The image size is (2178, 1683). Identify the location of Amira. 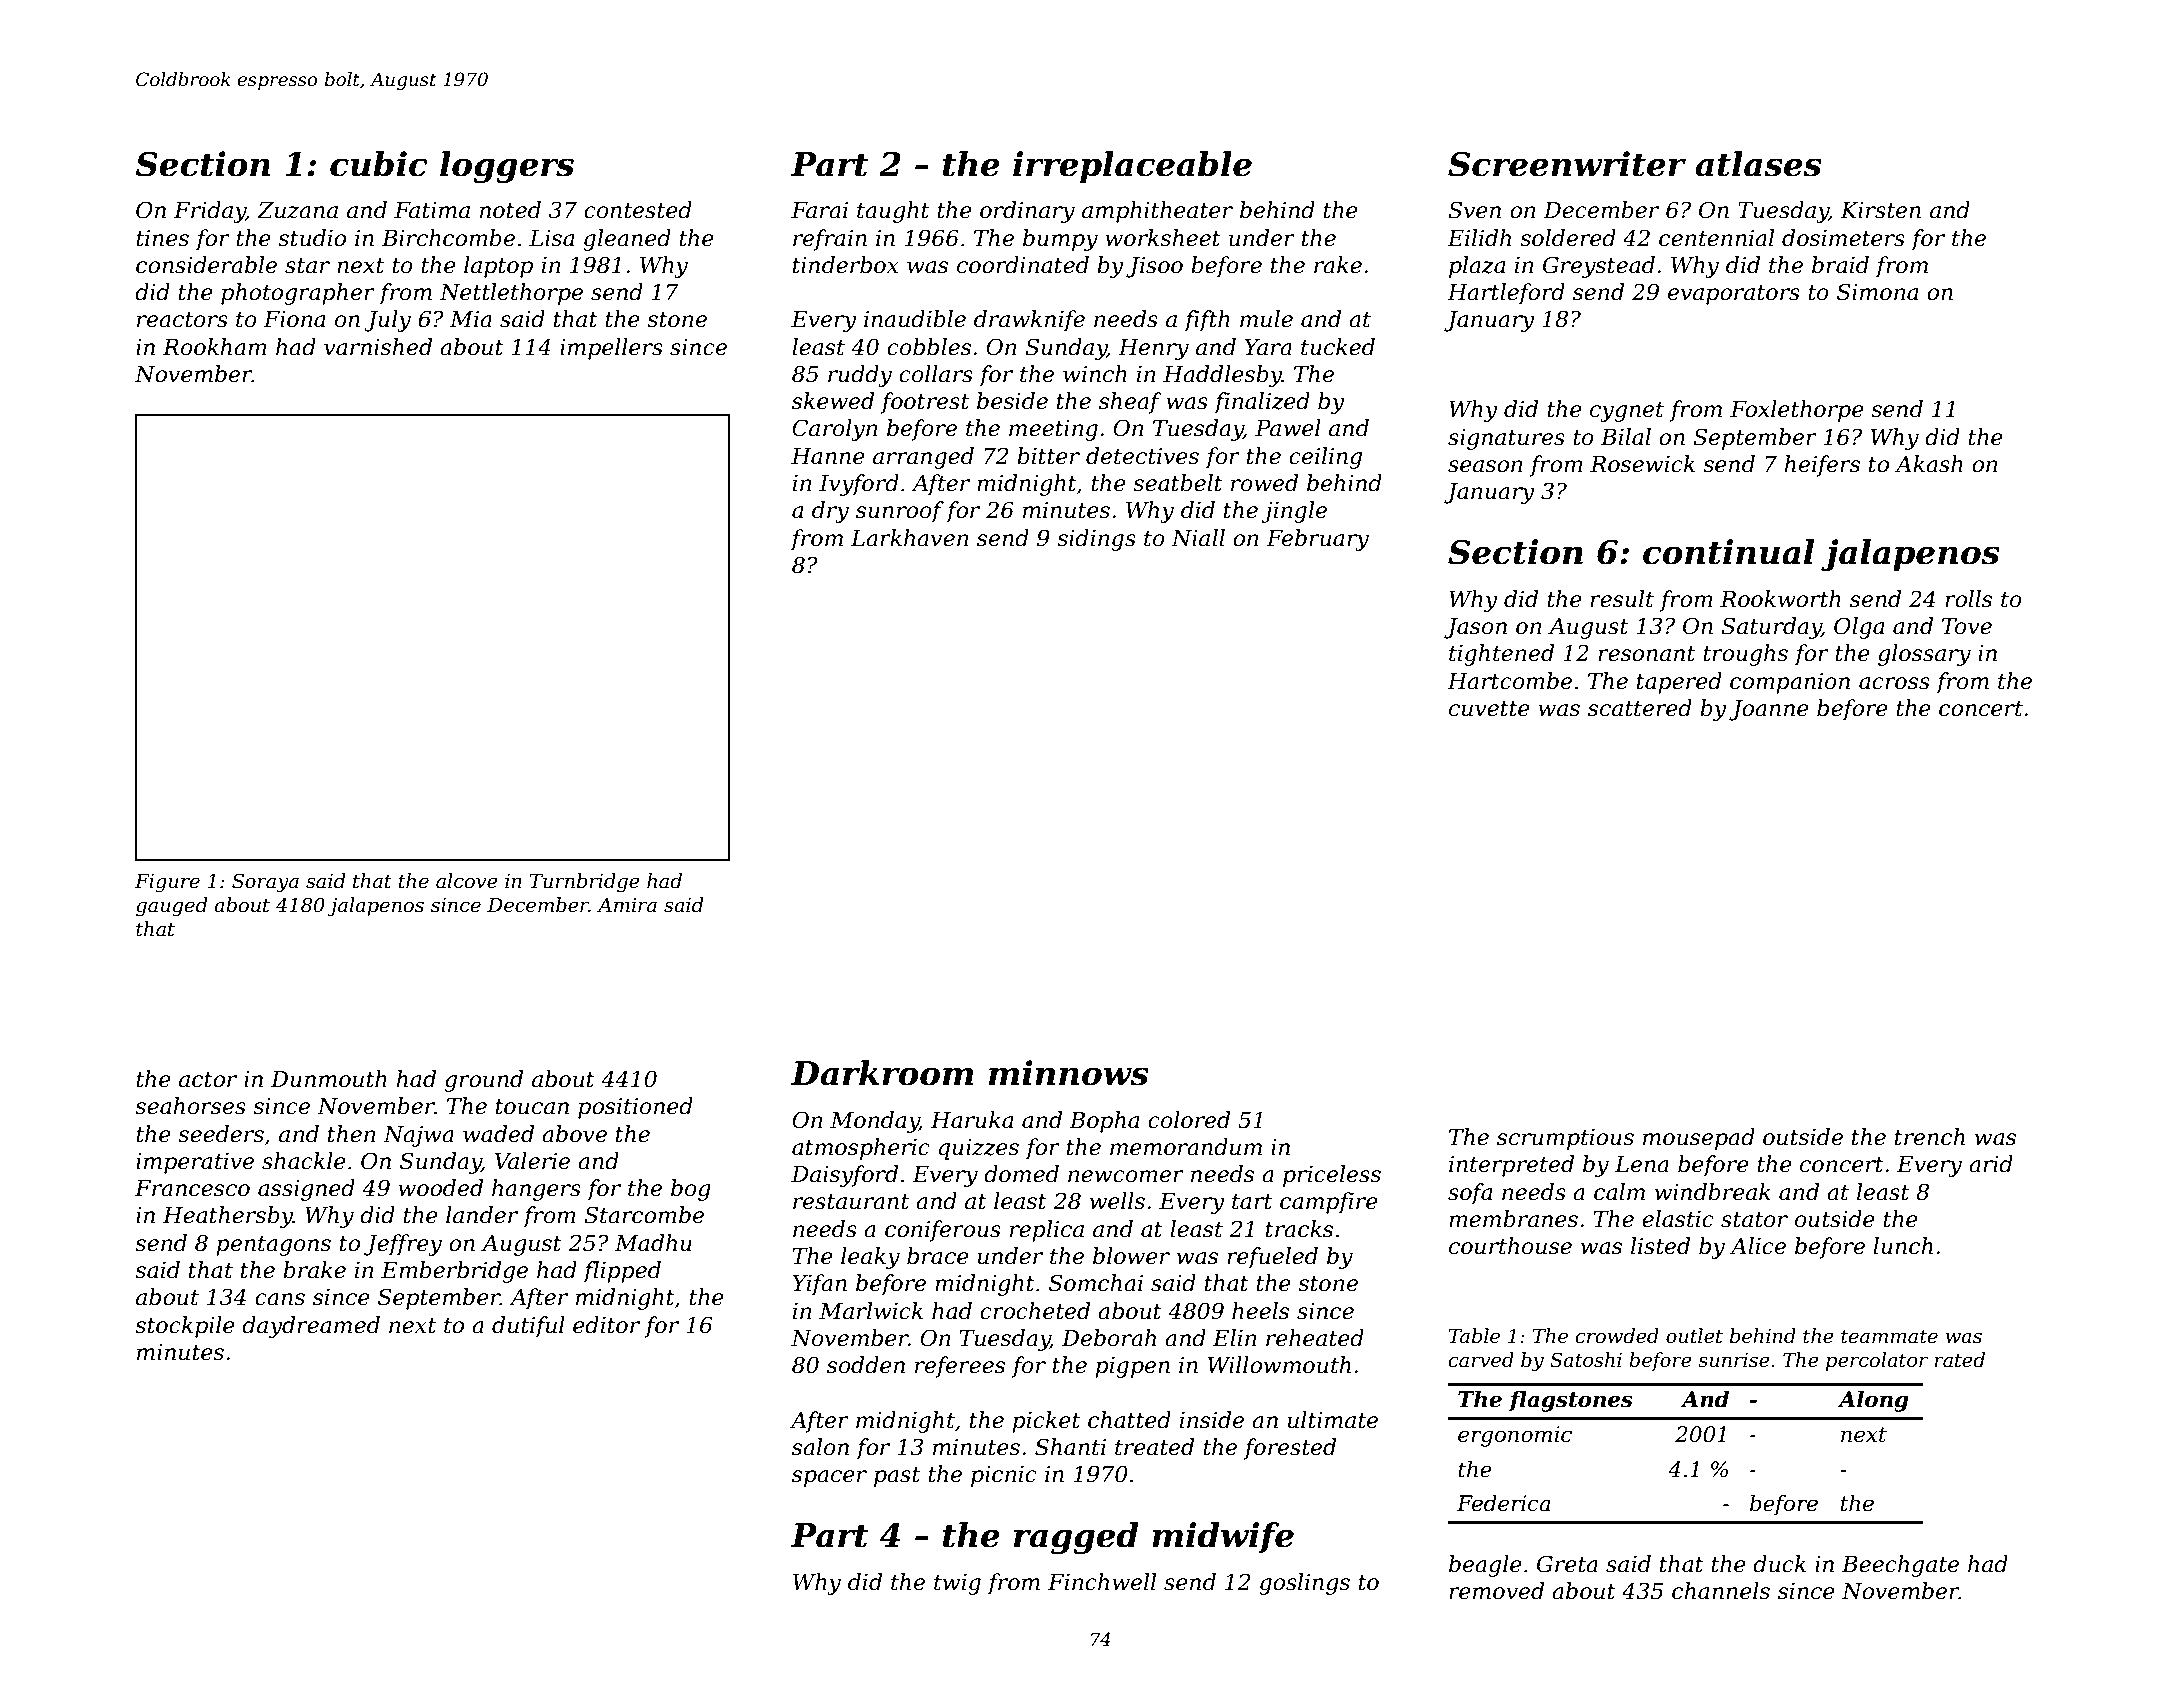
(627, 905).
